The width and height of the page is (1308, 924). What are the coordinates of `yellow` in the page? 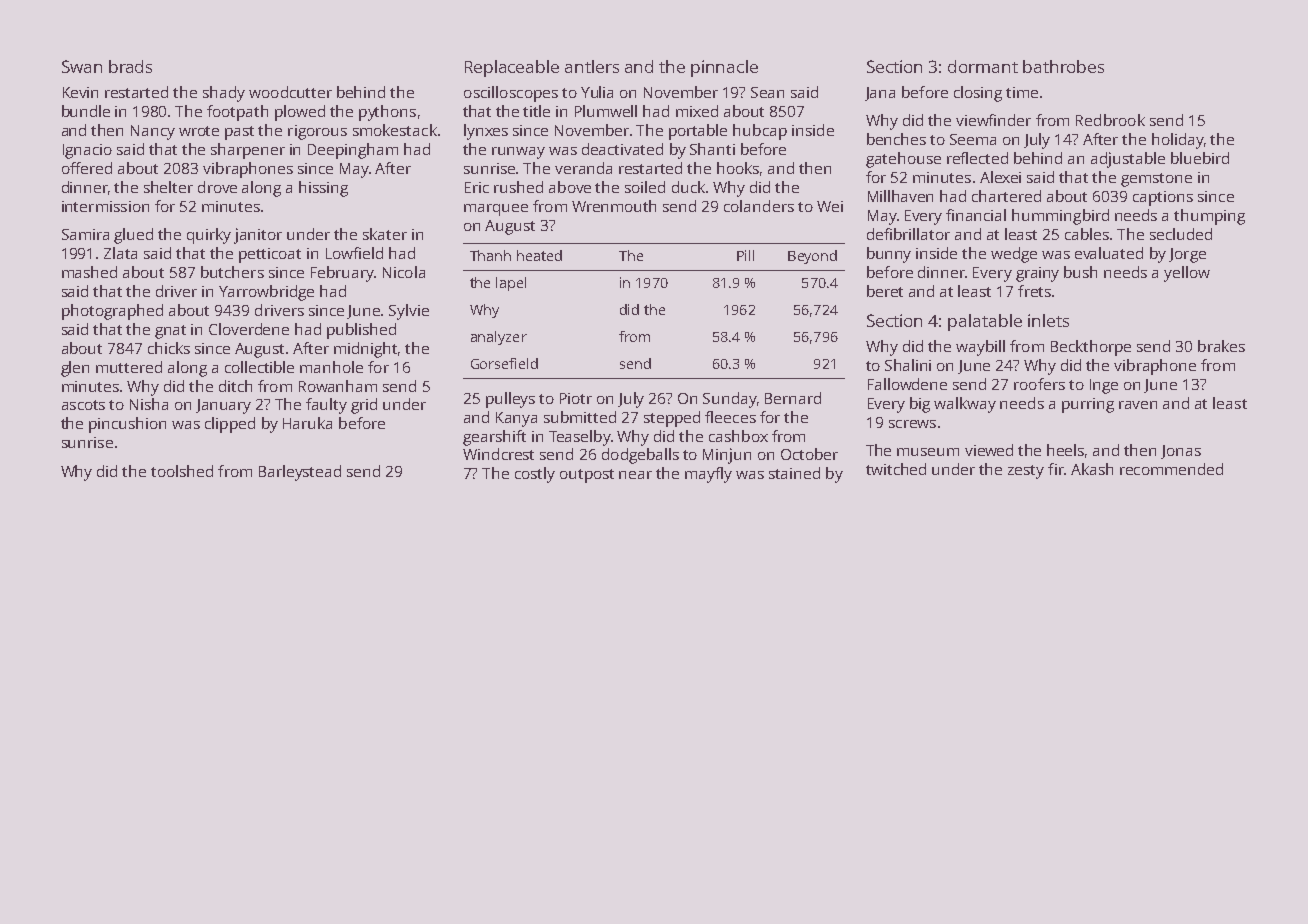 It's located at (1187, 274).
